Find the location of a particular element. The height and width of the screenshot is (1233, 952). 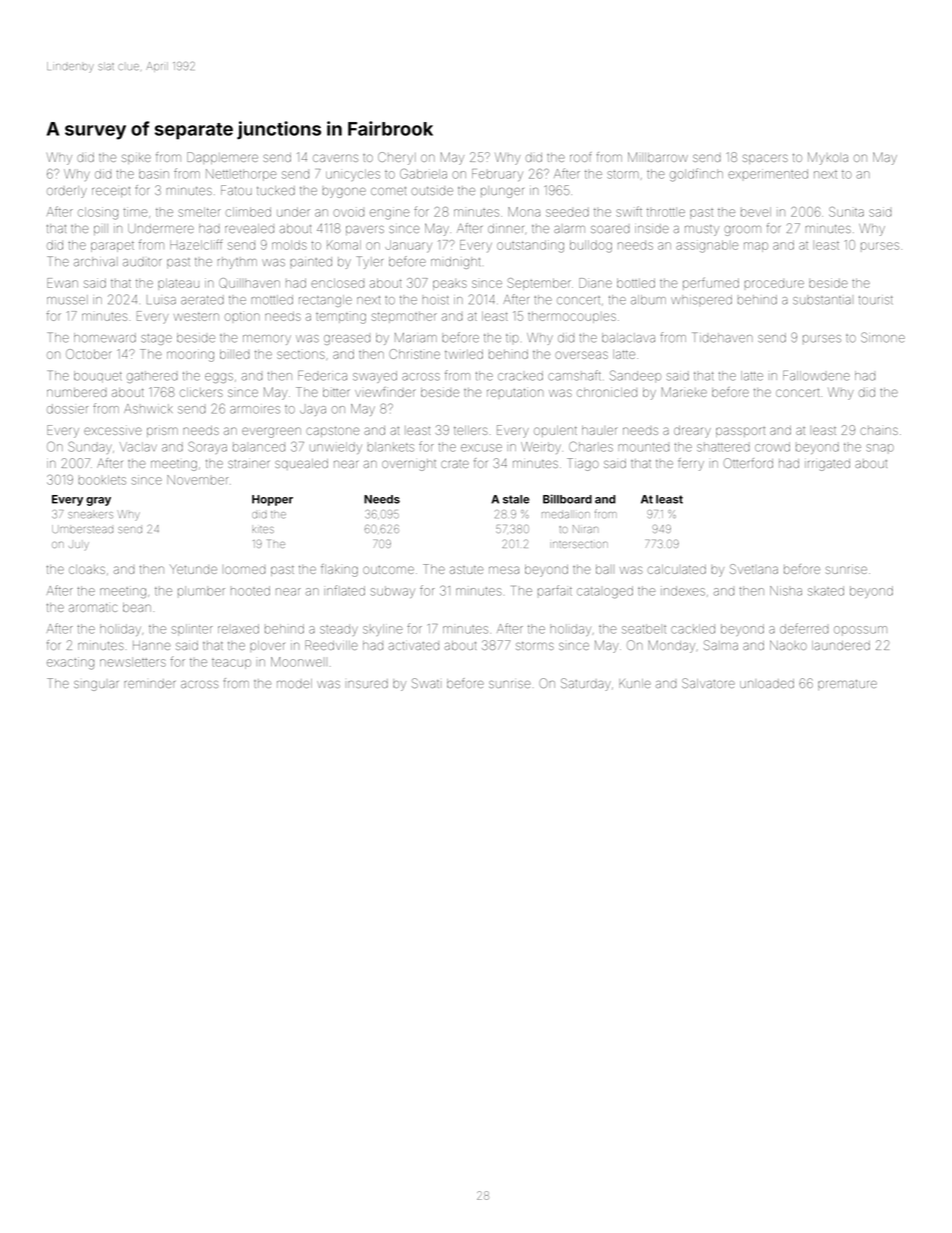

Fallowdene is located at coordinates (816, 375).
